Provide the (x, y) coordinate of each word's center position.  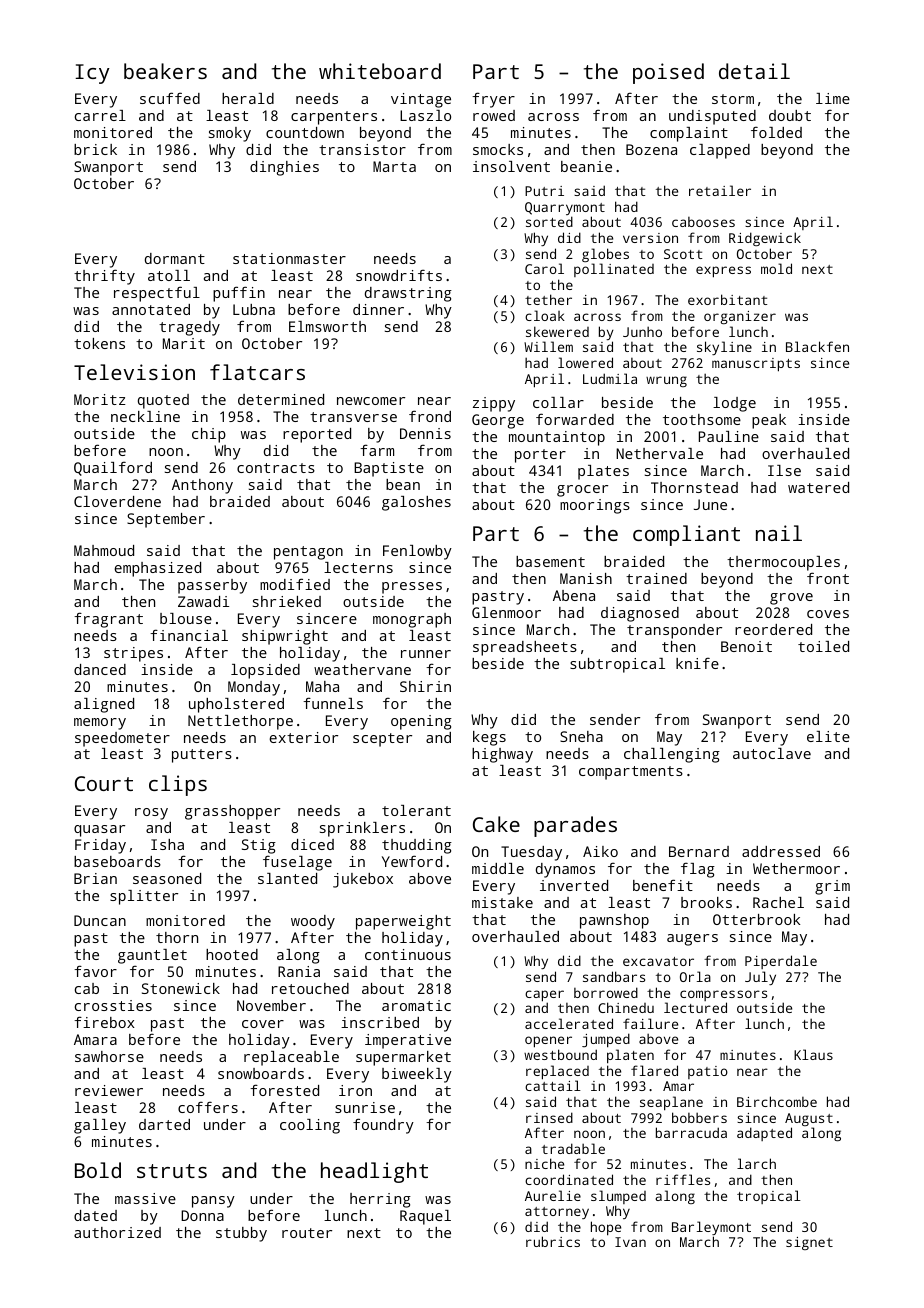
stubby (241, 1234)
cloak (545, 315)
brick (95, 149)
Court (104, 783)
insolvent (511, 166)
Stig (259, 846)
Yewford (412, 861)
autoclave (772, 753)
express (723, 272)
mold (776, 268)
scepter (382, 740)
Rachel (778, 902)
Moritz (100, 399)
